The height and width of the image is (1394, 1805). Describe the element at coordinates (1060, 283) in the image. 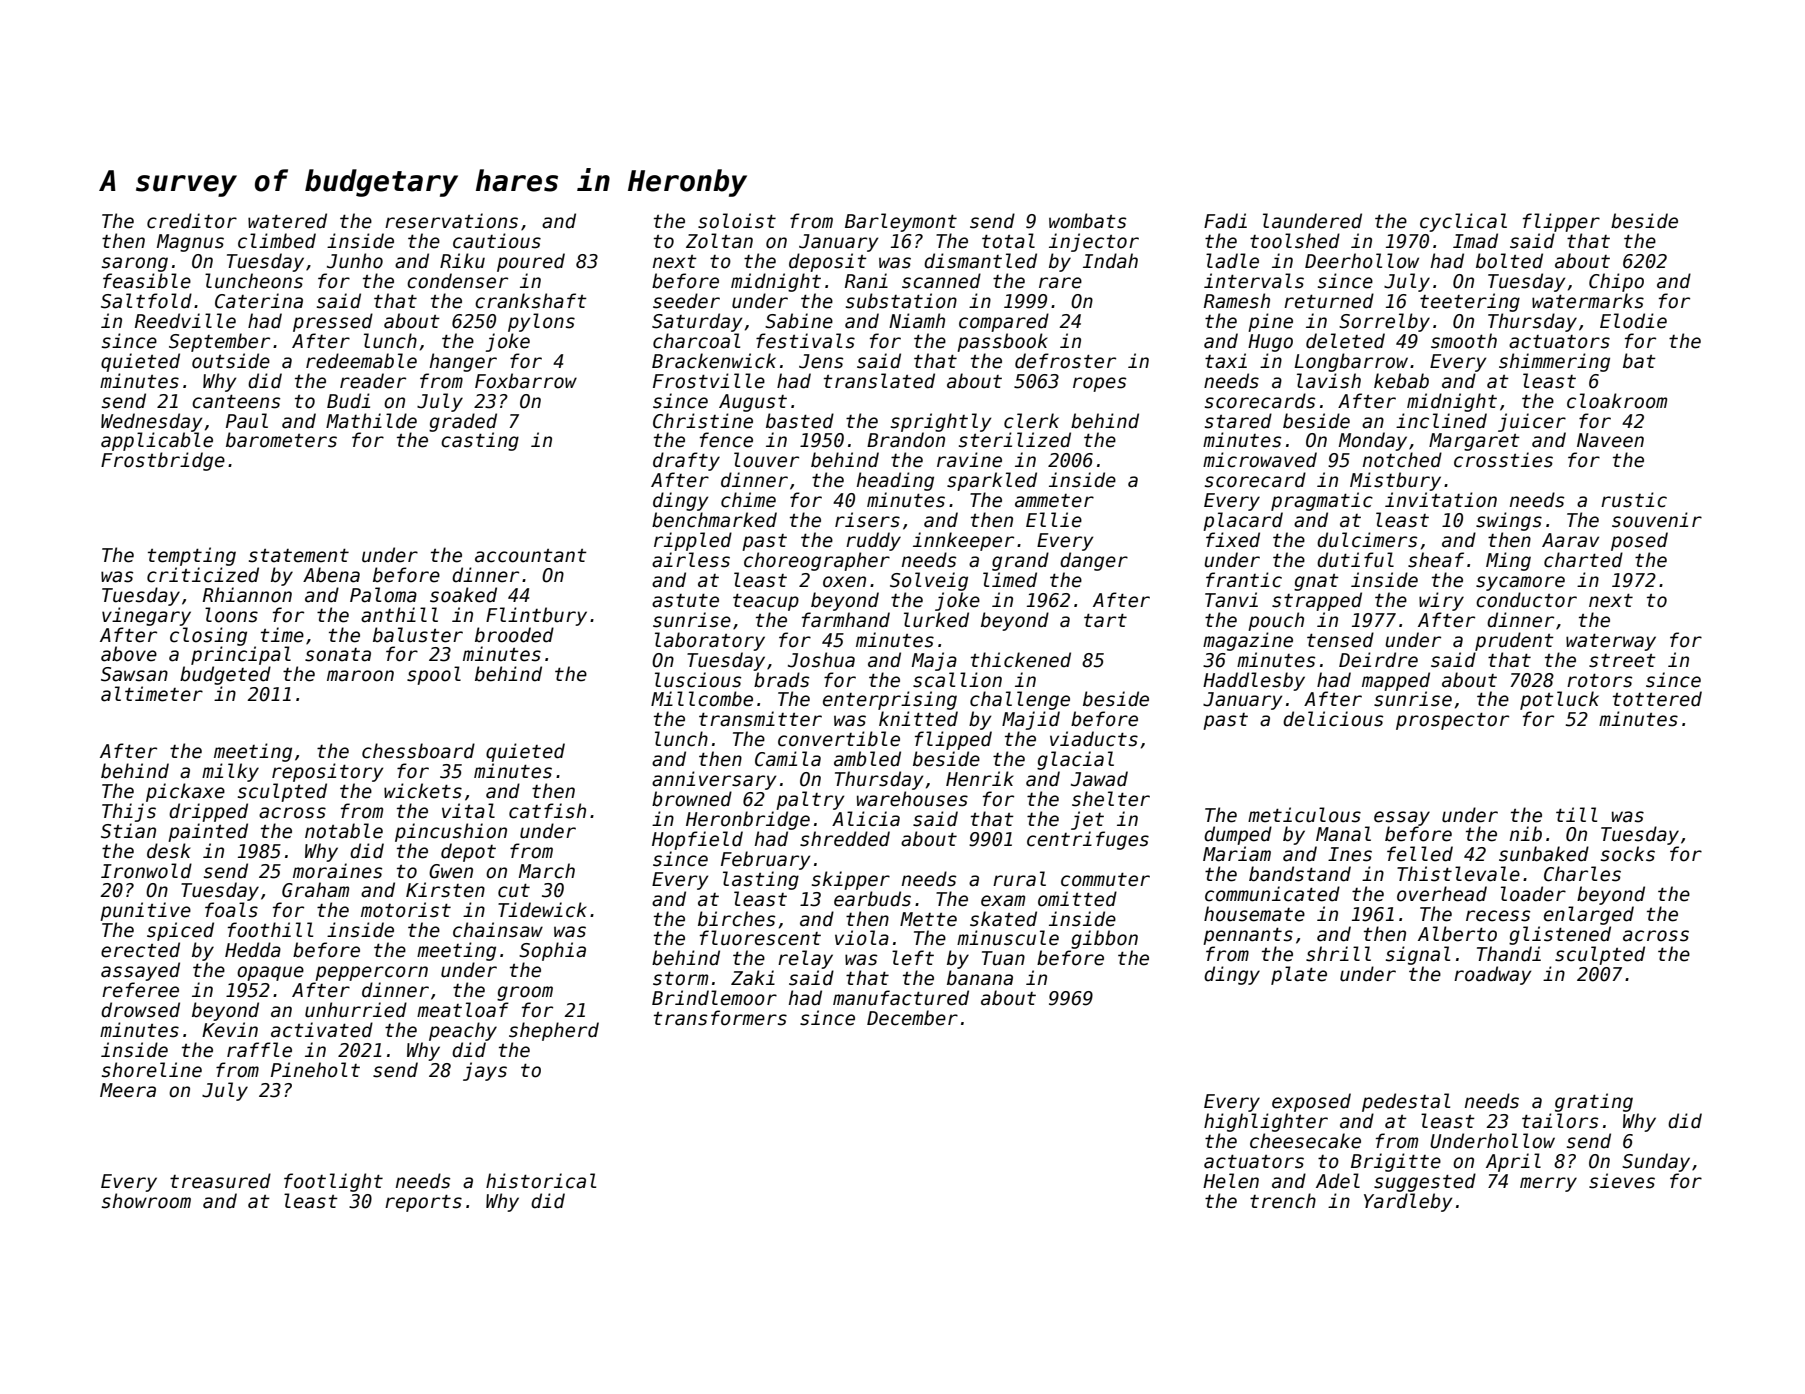

I see `rare` at that location.
